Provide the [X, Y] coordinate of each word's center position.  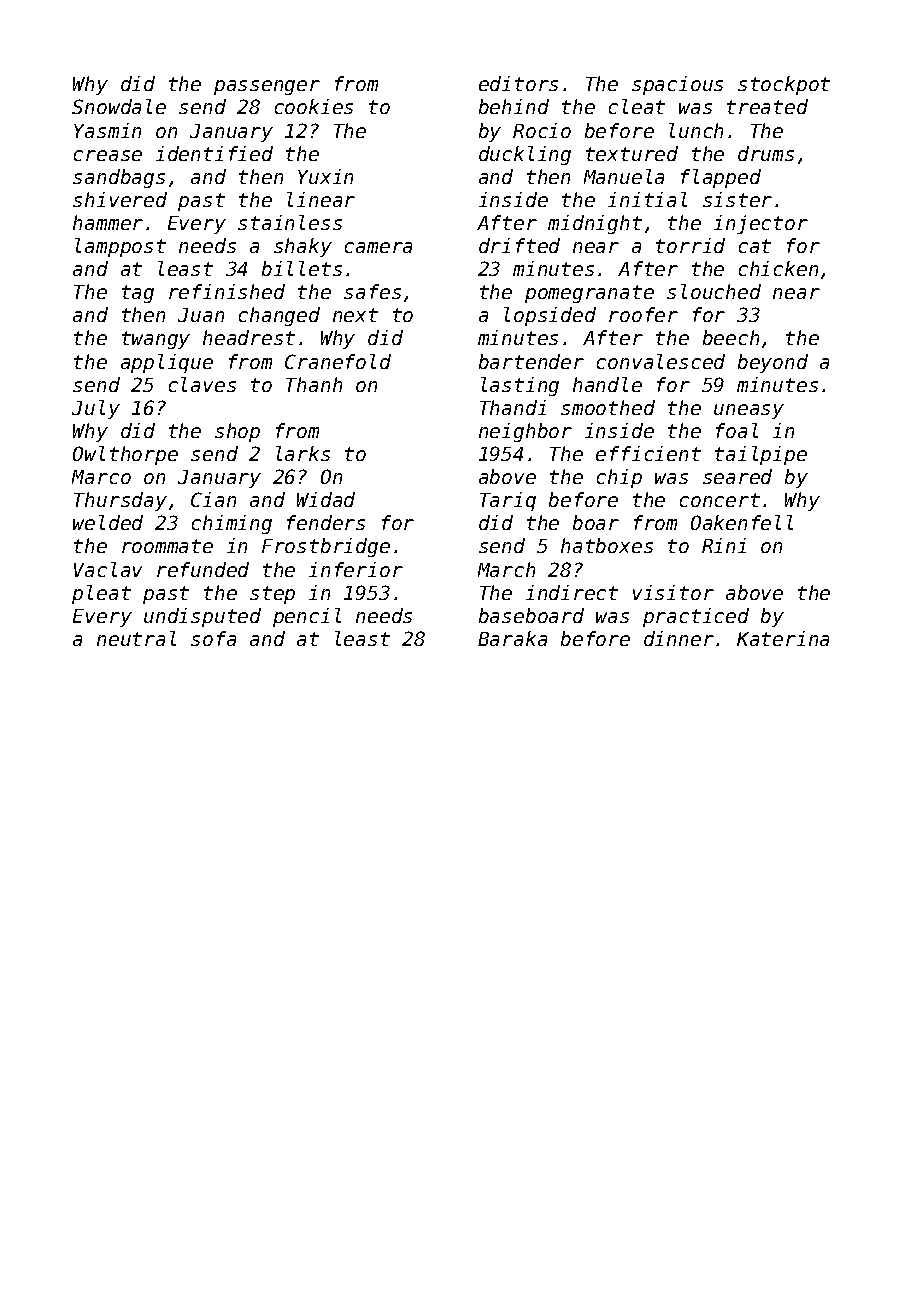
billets [302, 268]
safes [372, 291]
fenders [326, 522]
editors [518, 83]
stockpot [784, 85]
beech [731, 337]
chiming [232, 524]
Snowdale [119, 106]
